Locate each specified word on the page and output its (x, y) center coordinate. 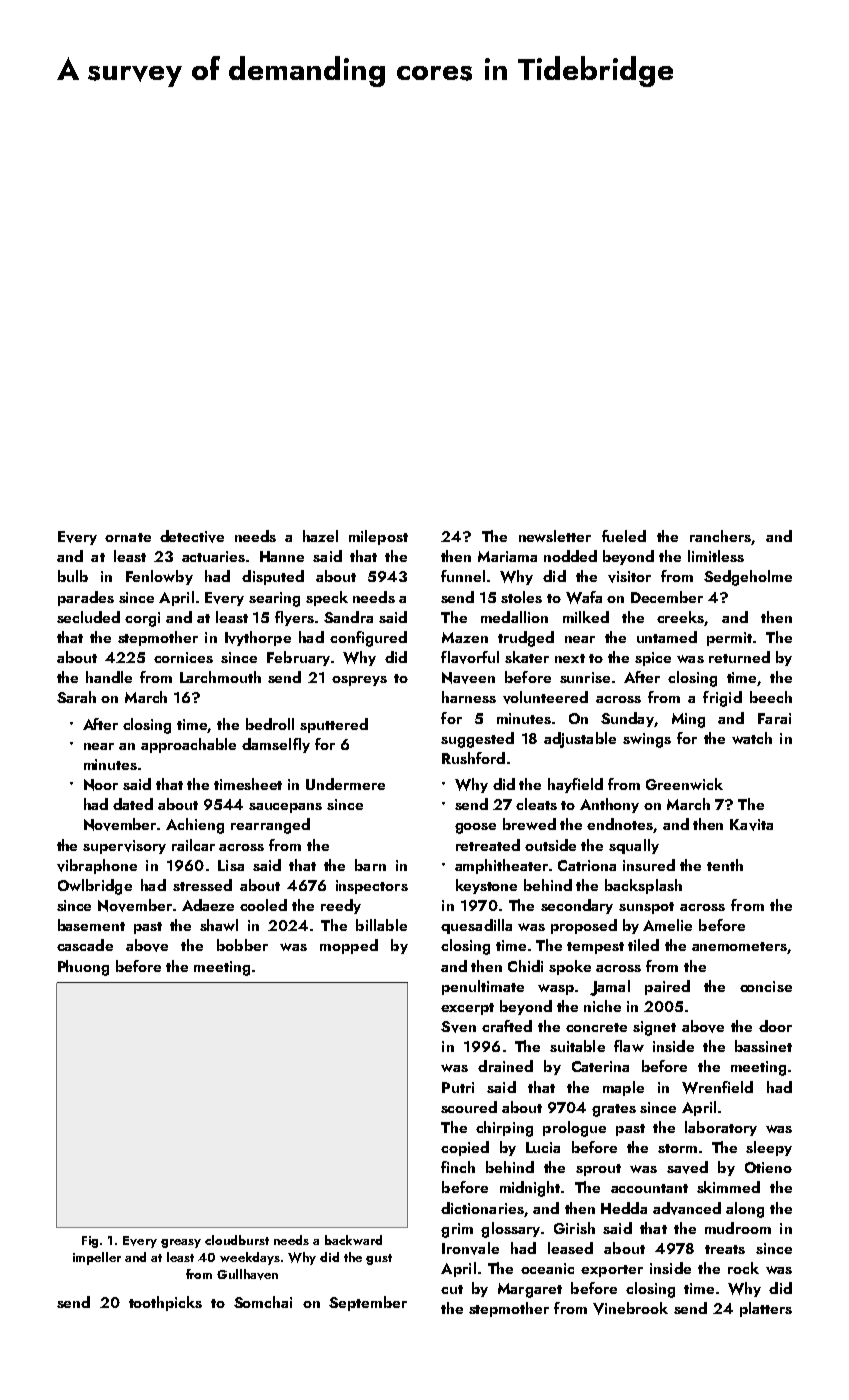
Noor (101, 785)
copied (465, 1148)
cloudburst (237, 1240)
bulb (73, 576)
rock (743, 1268)
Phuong (83, 968)
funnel (463, 576)
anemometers (739, 946)
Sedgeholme (748, 578)
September (368, 1303)
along (745, 1210)
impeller (97, 1258)
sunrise (585, 677)
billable (381, 925)
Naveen (468, 678)
